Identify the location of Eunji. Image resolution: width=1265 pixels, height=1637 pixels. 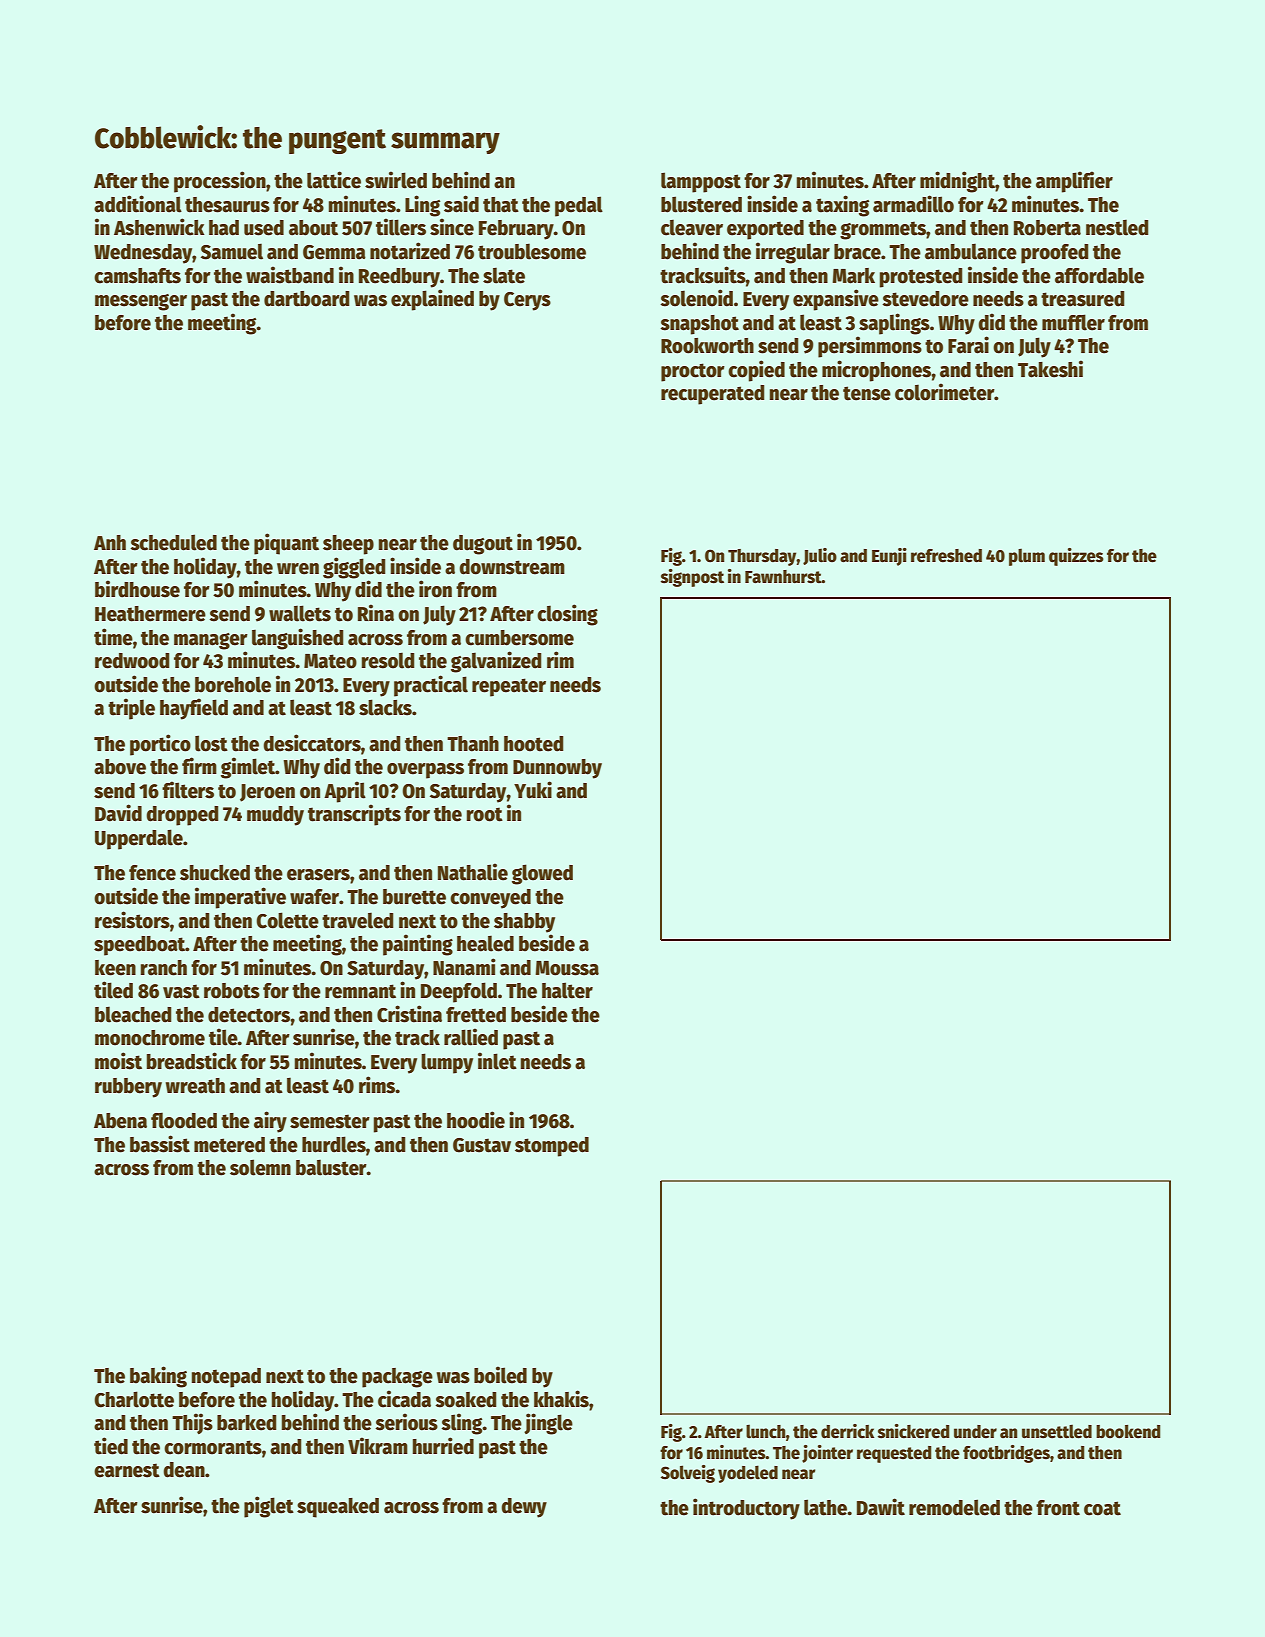
(889, 557).
